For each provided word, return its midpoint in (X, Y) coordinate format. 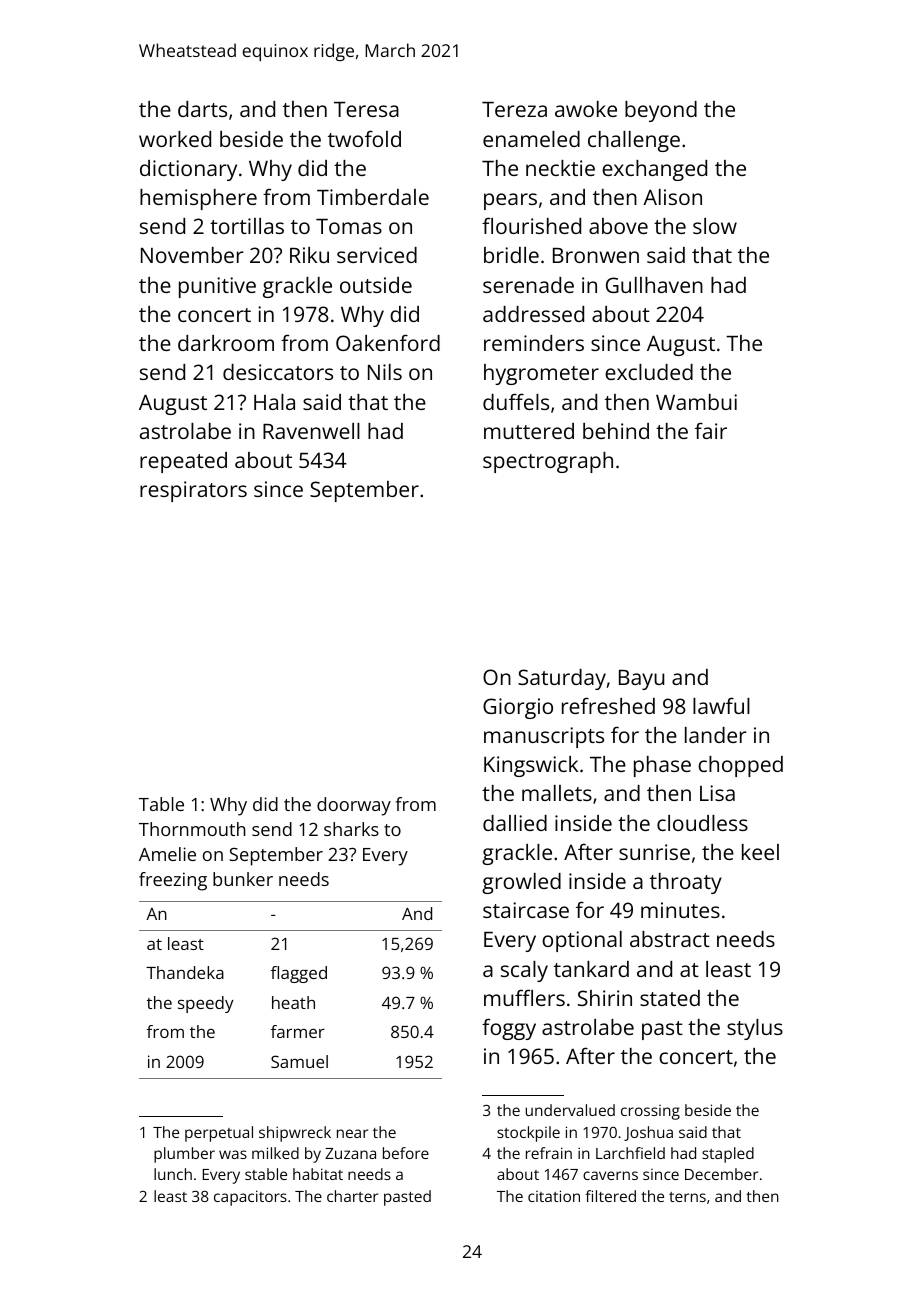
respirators (193, 491)
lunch (173, 1174)
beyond (661, 111)
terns (687, 1197)
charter (352, 1196)
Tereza (514, 109)
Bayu (641, 680)
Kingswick (531, 766)
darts (202, 109)
